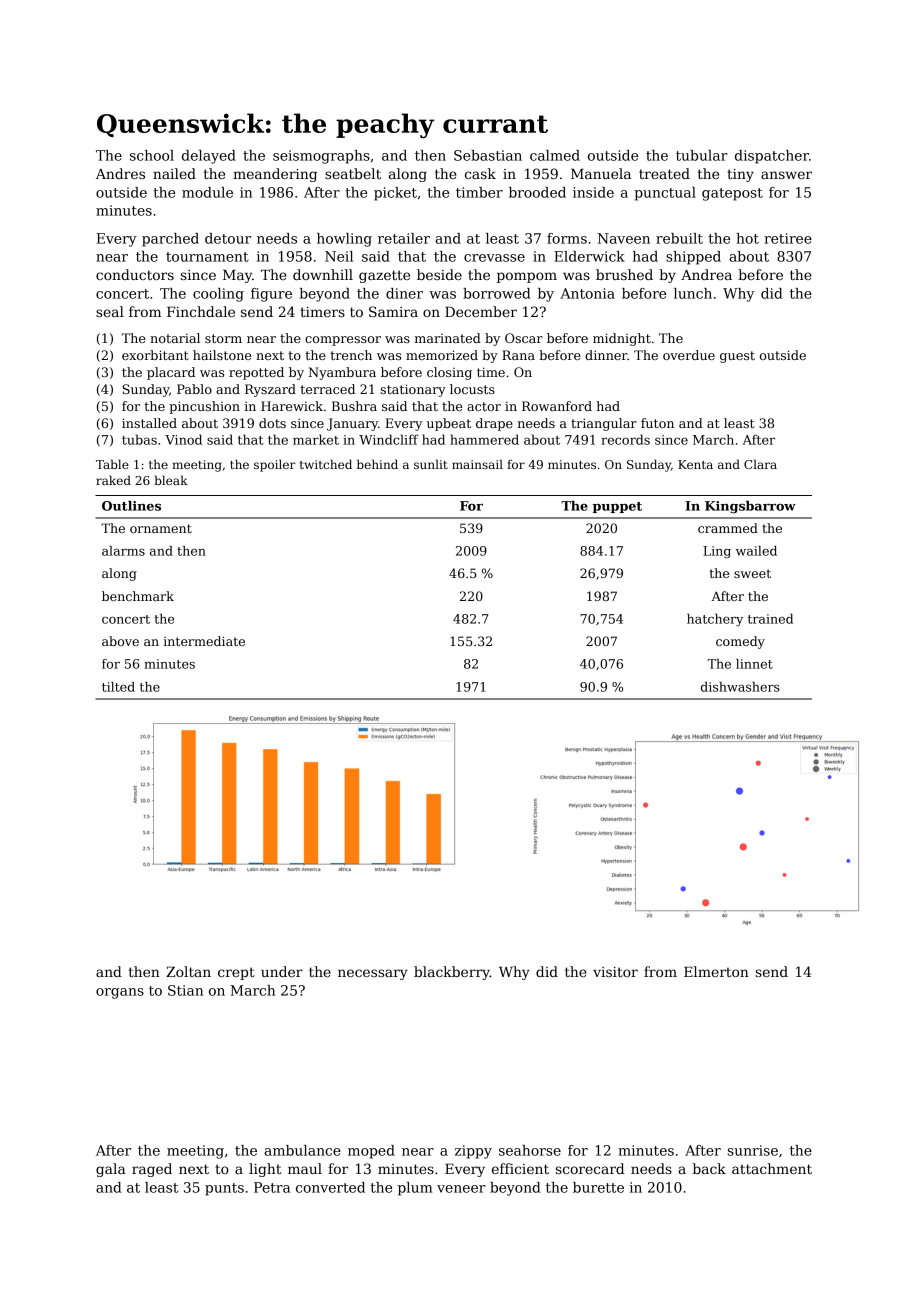 The height and width of the screenshot is (1316, 908). I want to click on intermediate, so click(204, 641).
